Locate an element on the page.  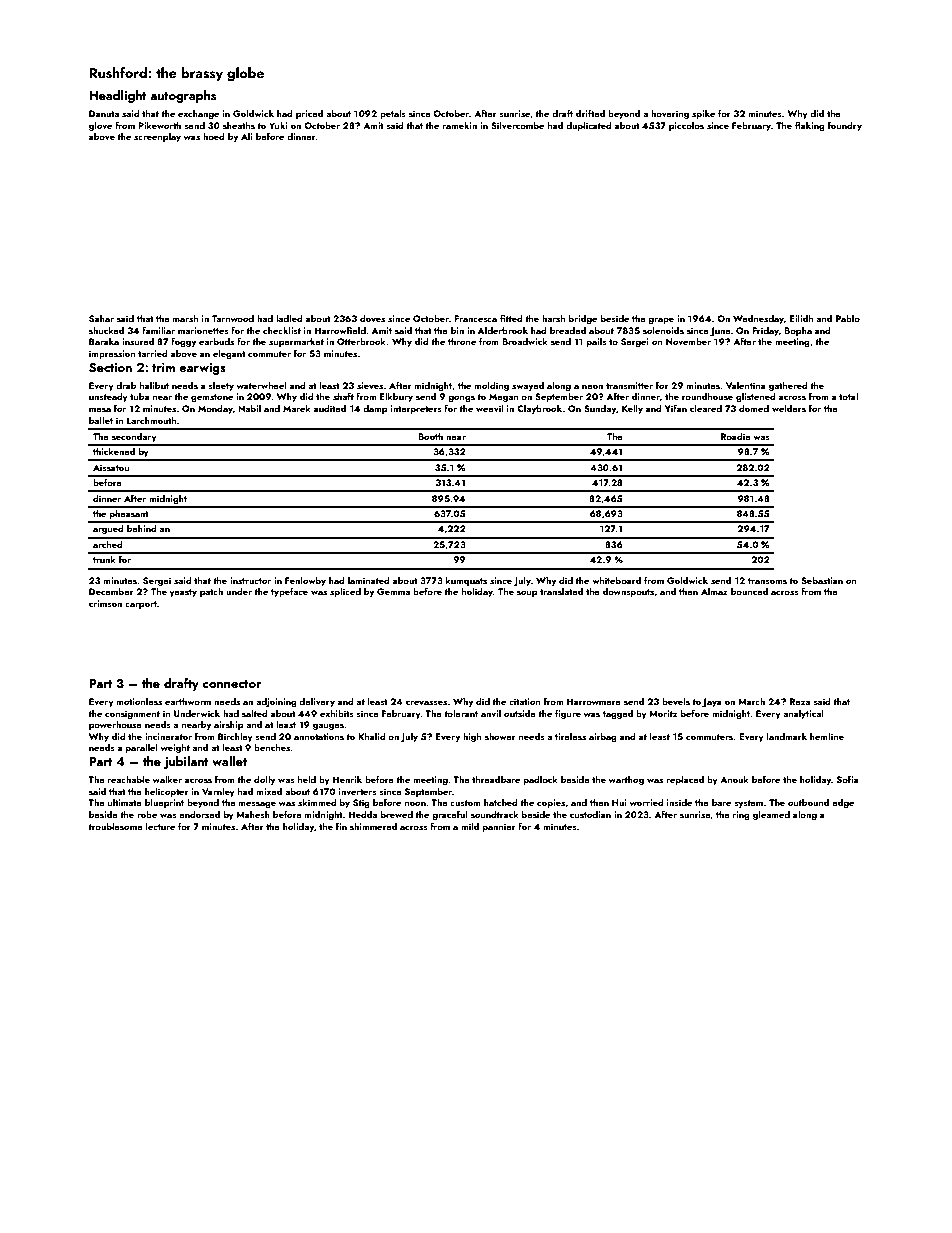
autographs is located at coordinates (183, 96).
